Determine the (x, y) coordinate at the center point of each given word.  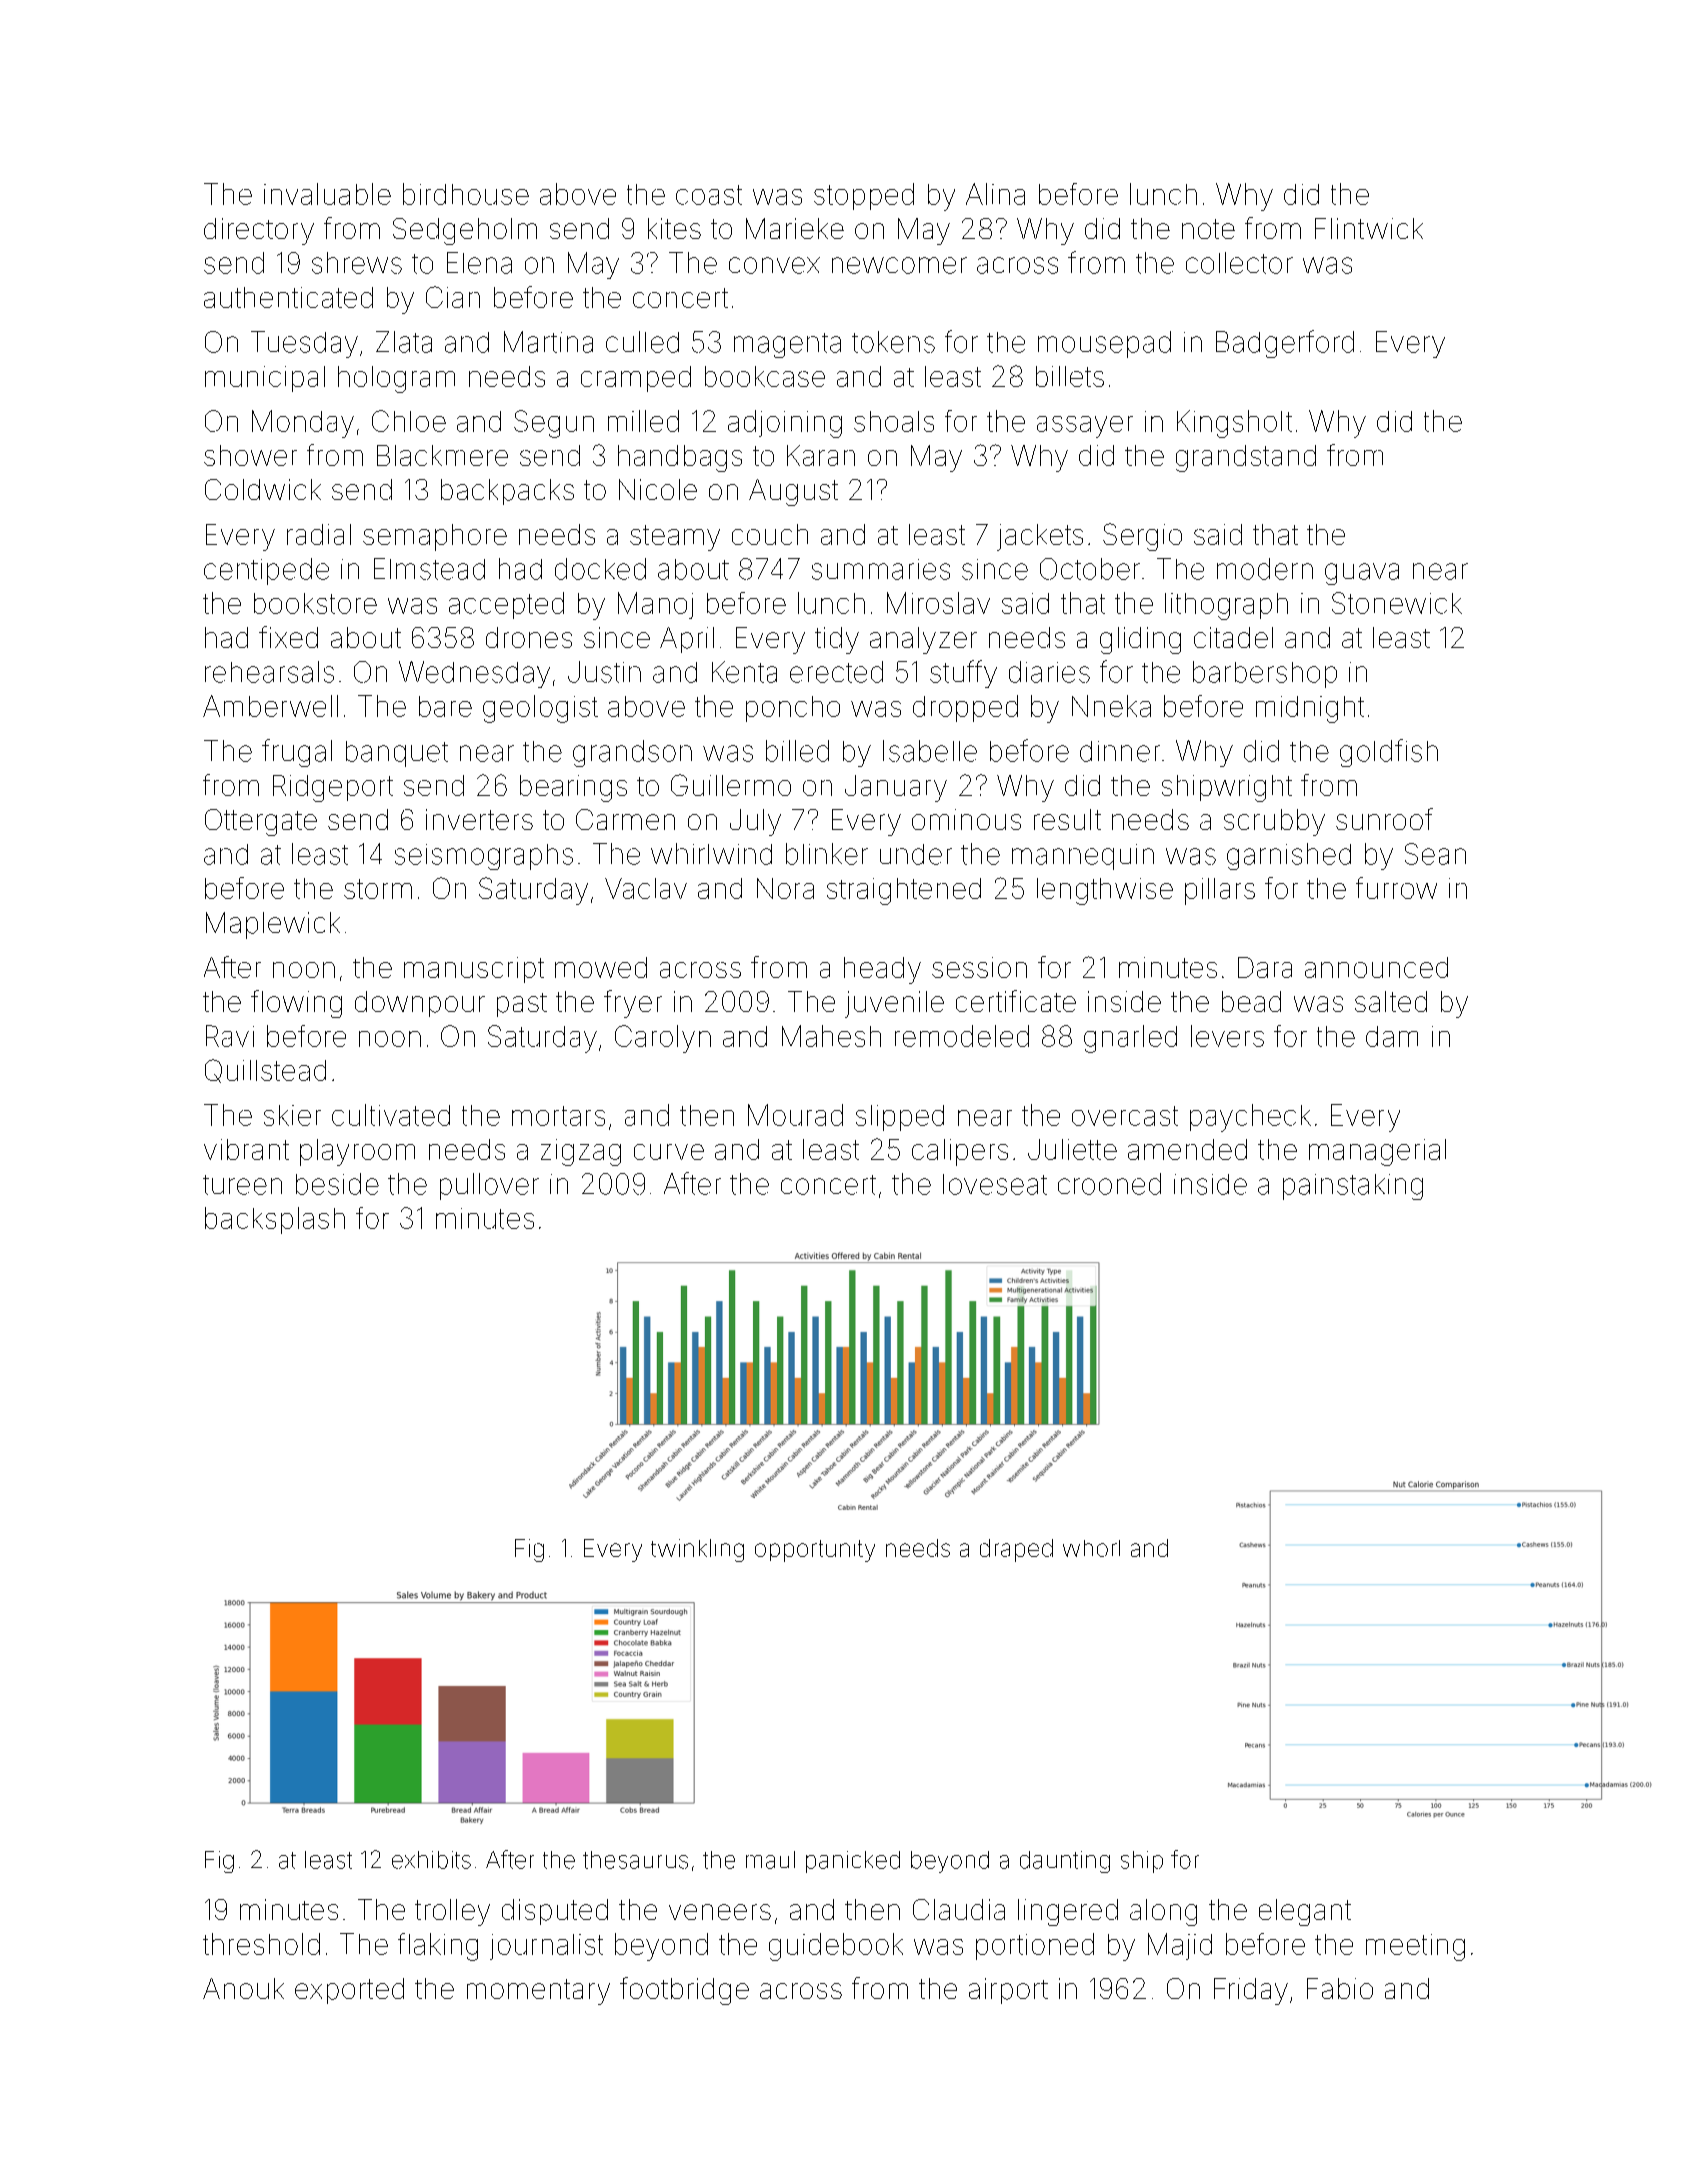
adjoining (785, 424)
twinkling (697, 1550)
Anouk (243, 1988)
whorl (1091, 1548)
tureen (242, 1185)
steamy (675, 538)
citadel (1233, 637)
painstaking (1353, 1187)
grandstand (1246, 458)
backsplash (275, 1220)
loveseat (995, 1184)
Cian (453, 297)
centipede (266, 571)
